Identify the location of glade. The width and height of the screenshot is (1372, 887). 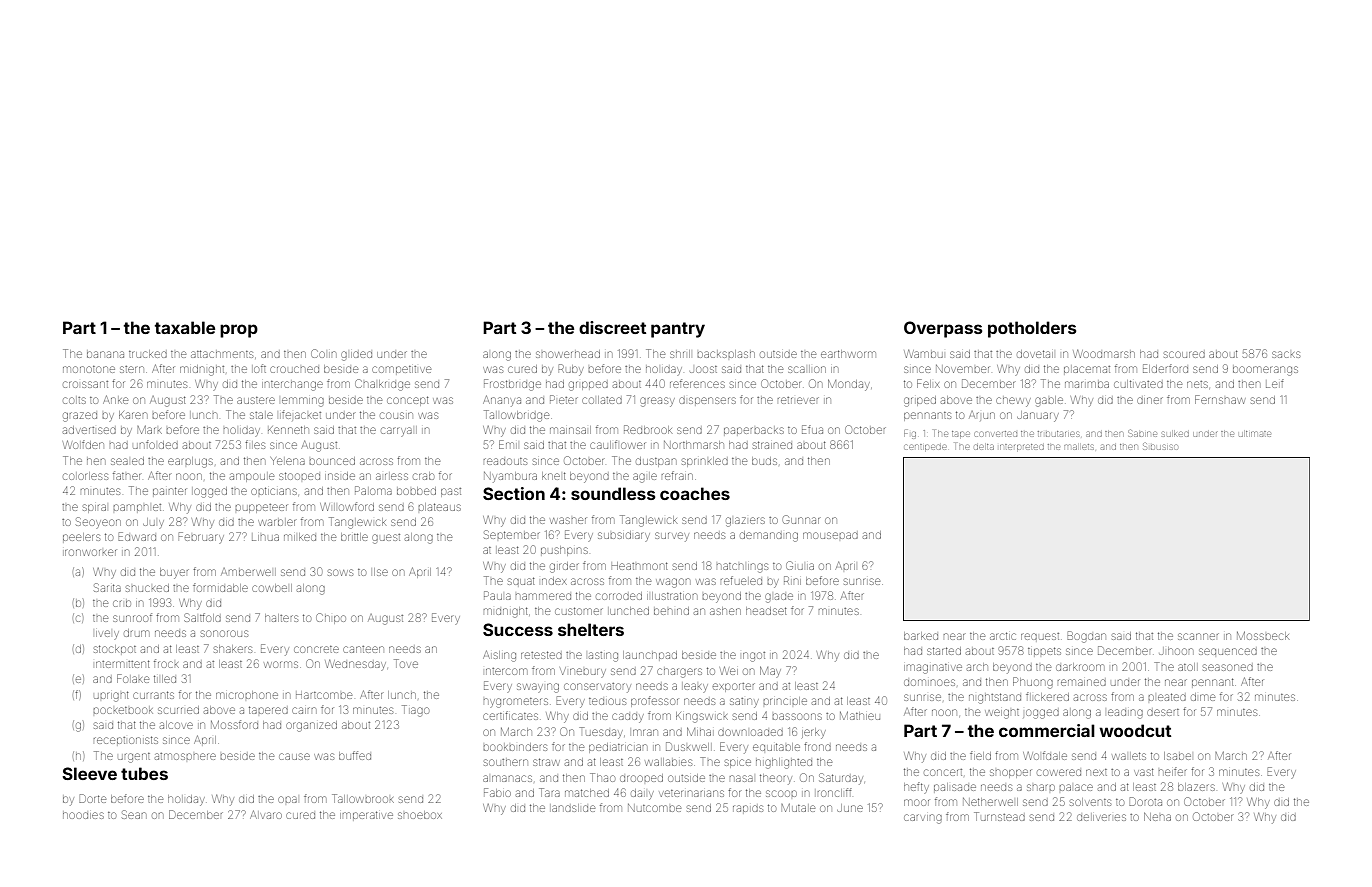
(779, 598).
